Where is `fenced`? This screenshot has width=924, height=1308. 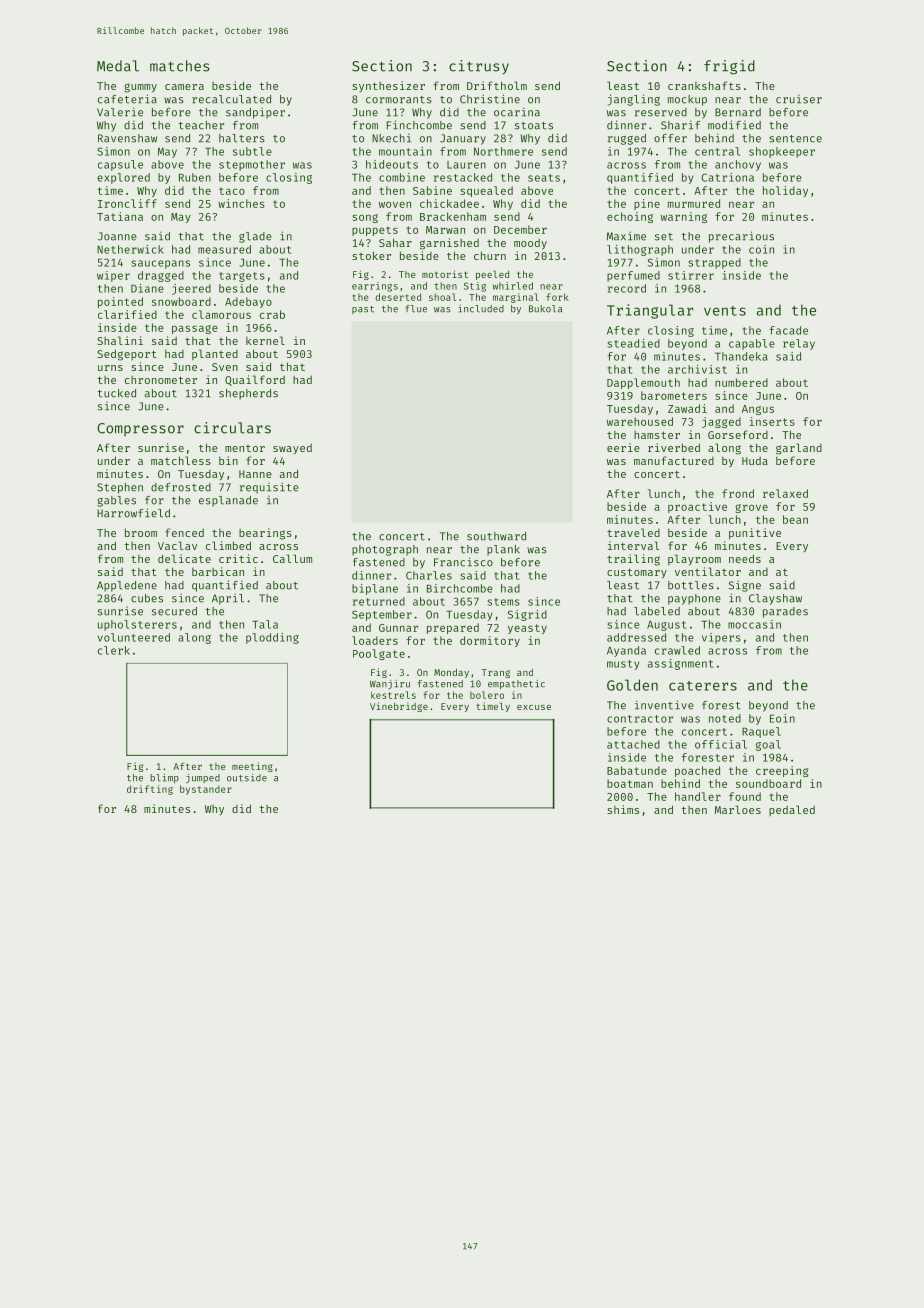 fenced is located at coordinates (184, 532).
